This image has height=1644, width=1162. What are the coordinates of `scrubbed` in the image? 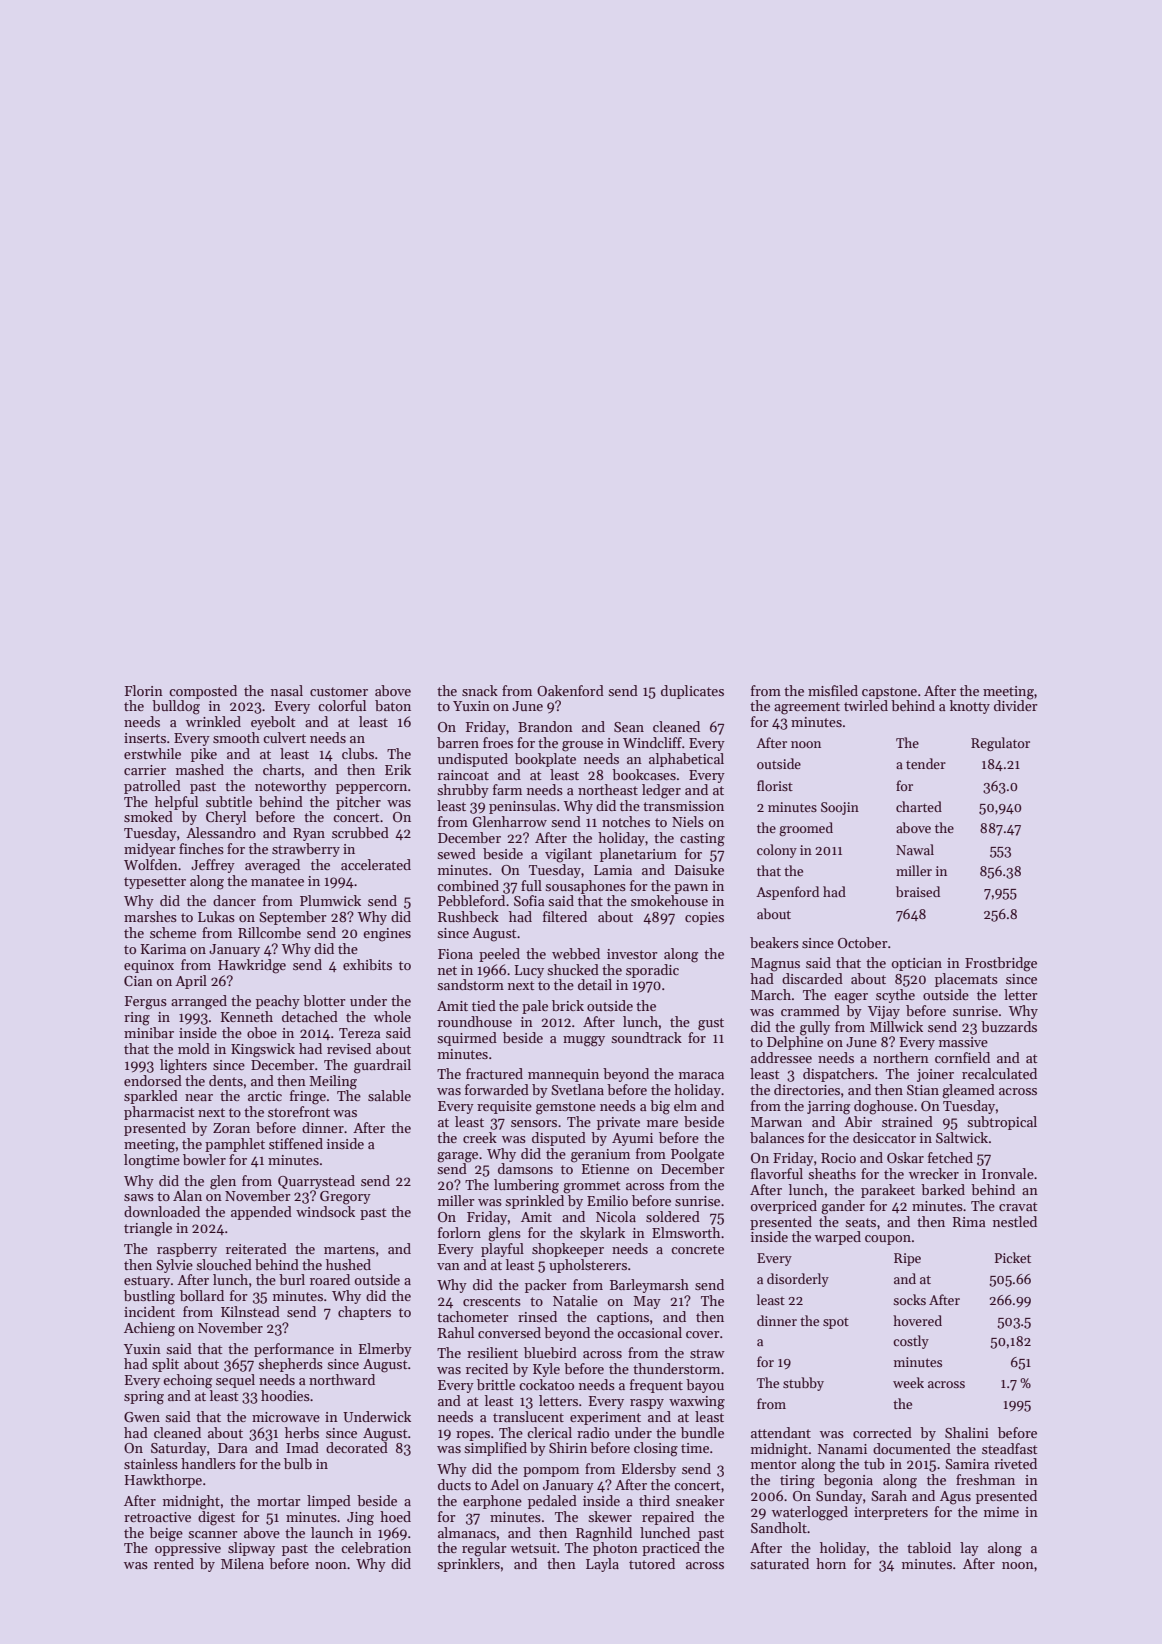 It's located at (360, 832).
